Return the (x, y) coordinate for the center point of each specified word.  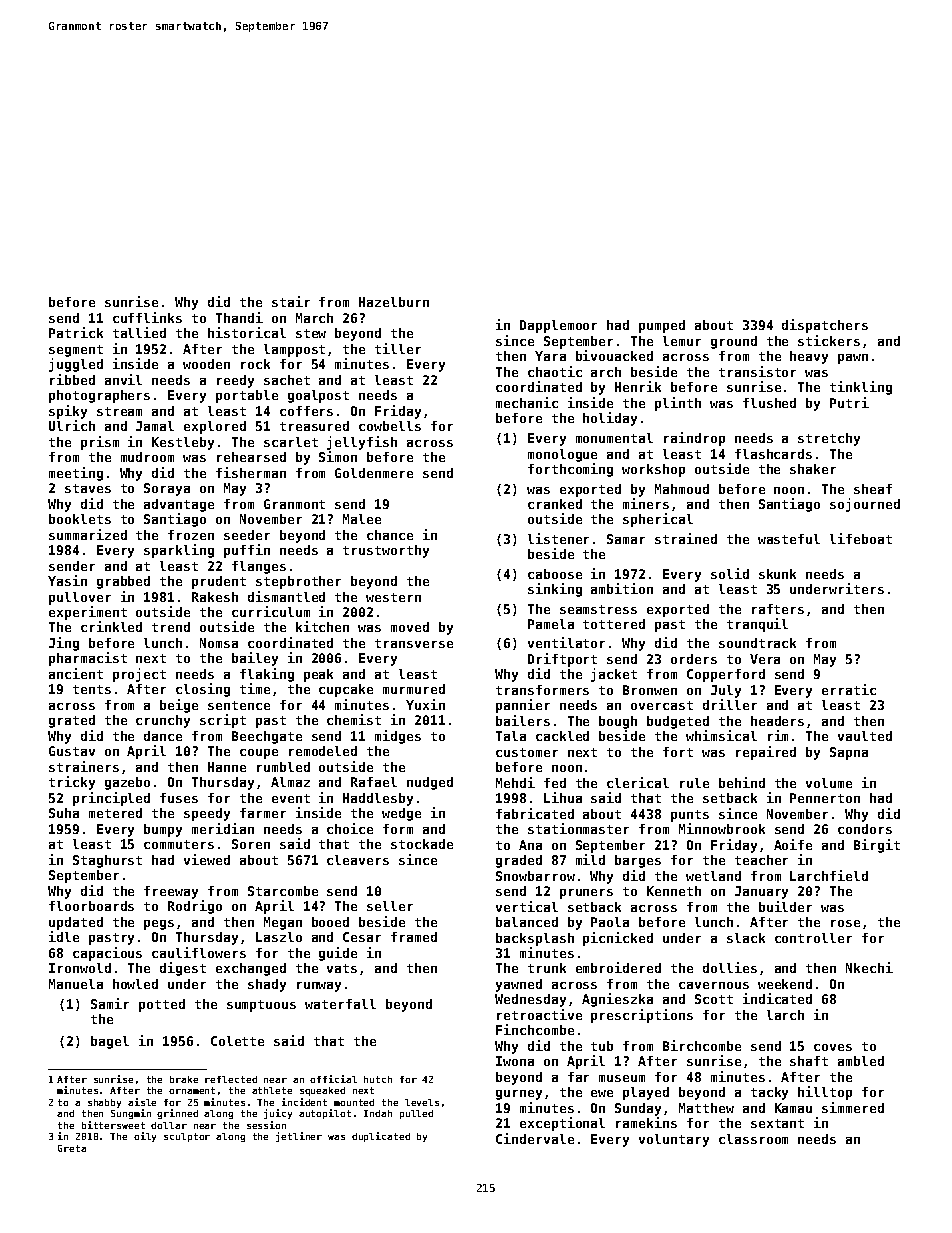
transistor (757, 371)
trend (171, 627)
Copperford (726, 675)
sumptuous (261, 1006)
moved (410, 627)
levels (422, 1102)
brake (184, 1079)
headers (777, 721)
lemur (682, 341)
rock (255, 364)
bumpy (163, 830)
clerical (638, 782)
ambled (861, 1061)
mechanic (527, 402)
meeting (76, 474)
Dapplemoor (558, 326)
